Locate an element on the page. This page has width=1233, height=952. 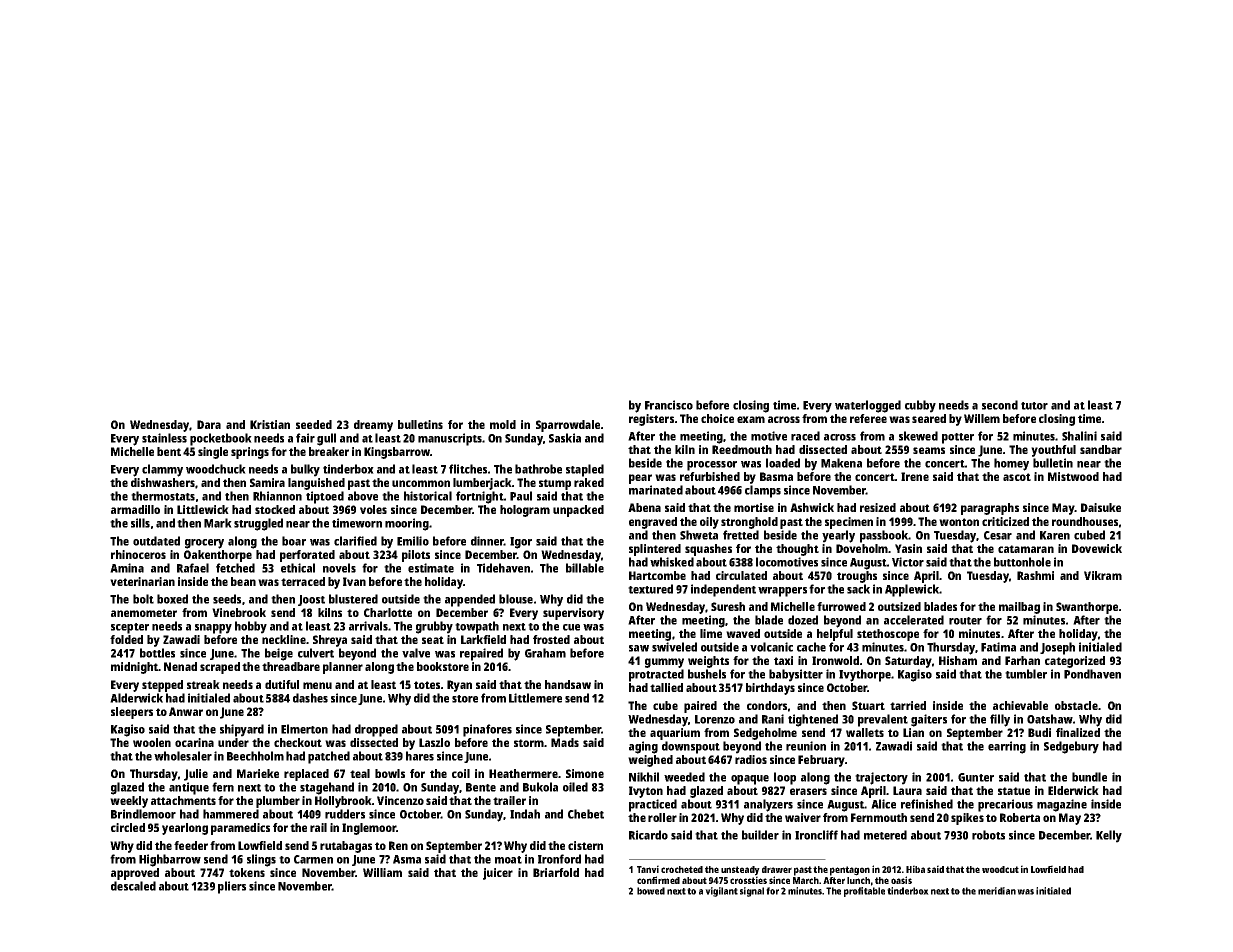
pliers is located at coordinates (232, 887).
